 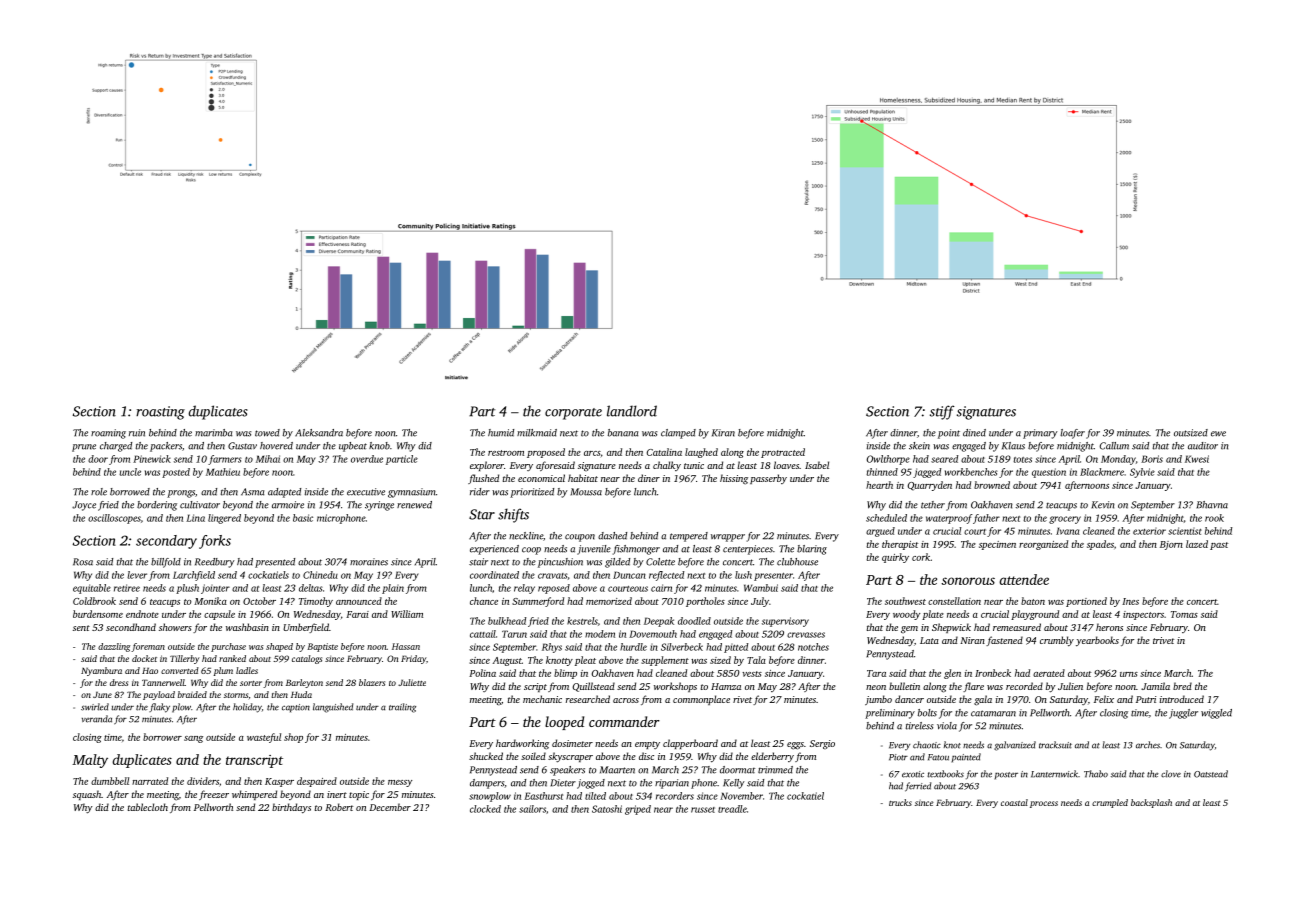 I want to click on Joyce, so click(x=84, y=506).
